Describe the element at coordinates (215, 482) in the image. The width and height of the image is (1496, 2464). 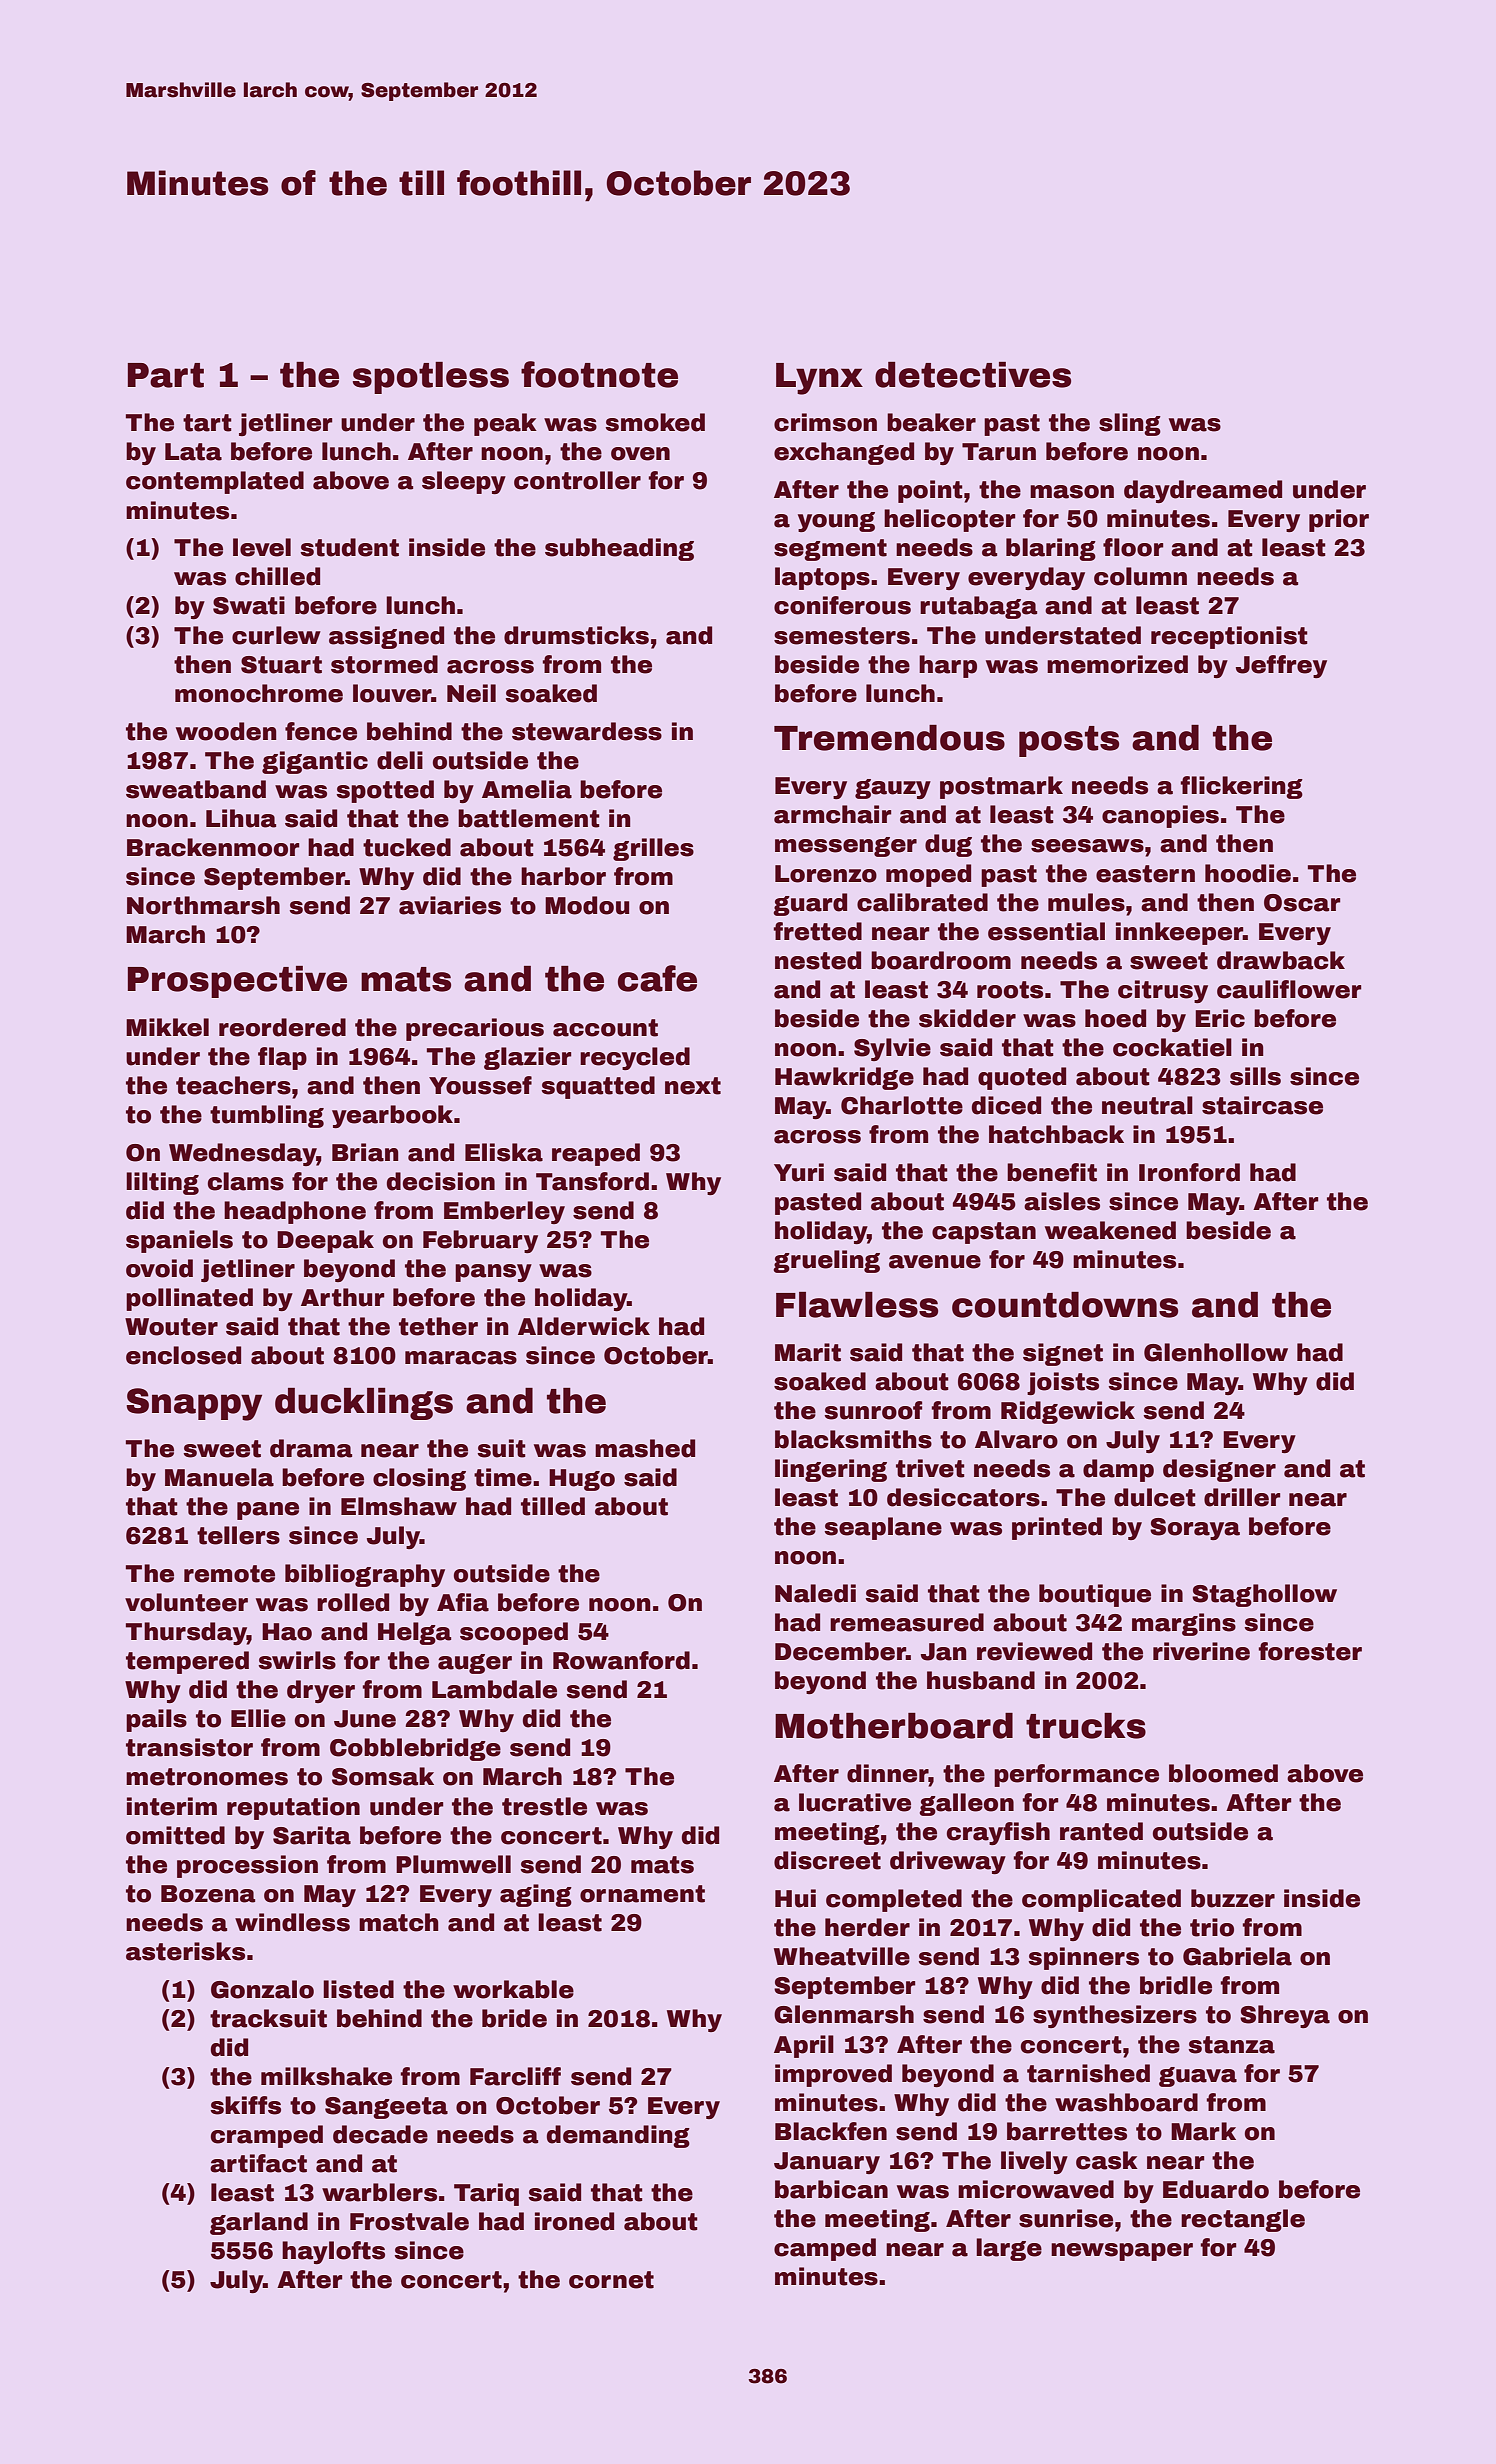
I see `contemplated` at that location.
